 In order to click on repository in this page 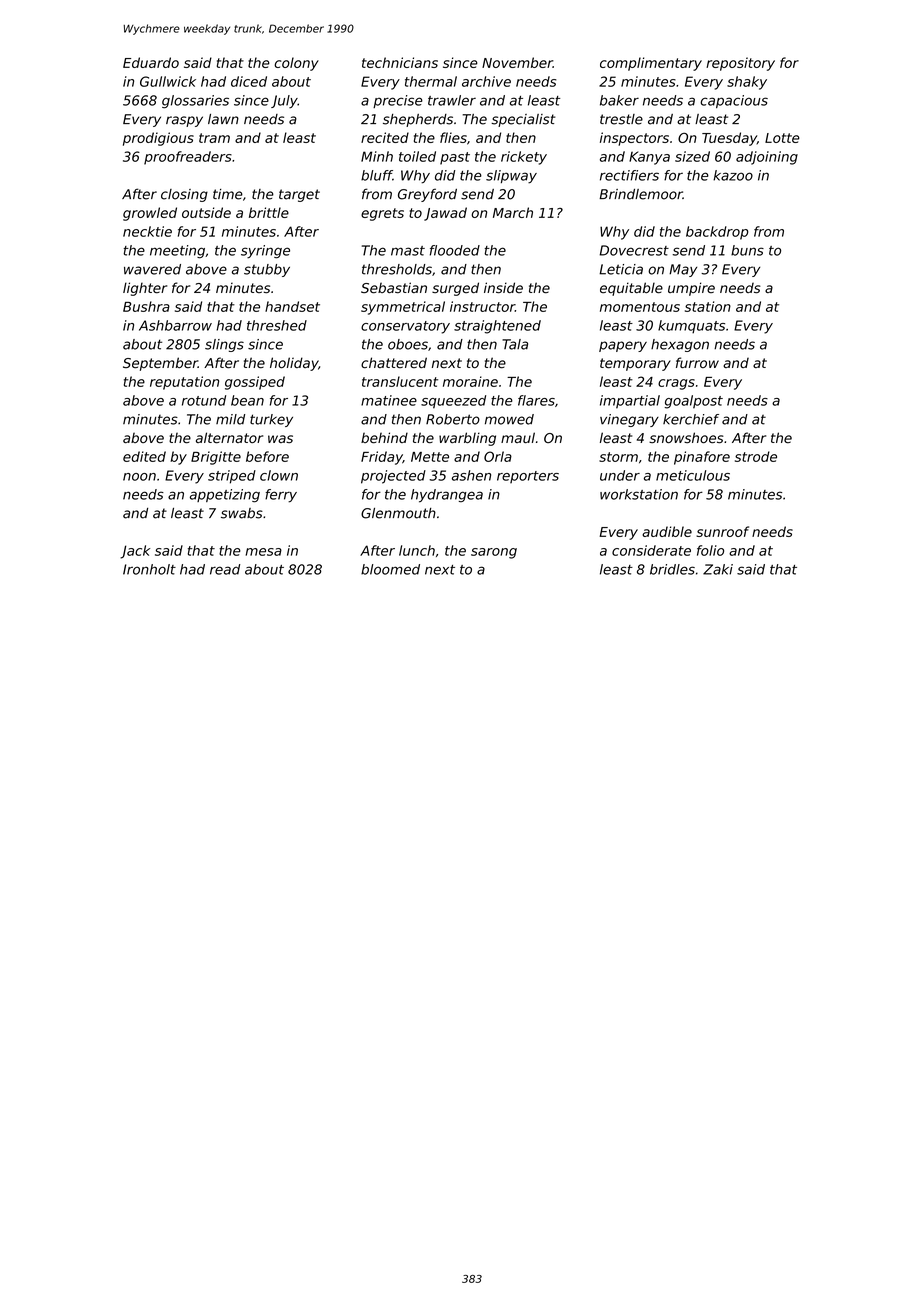, I will do `click(740, 64)`.
